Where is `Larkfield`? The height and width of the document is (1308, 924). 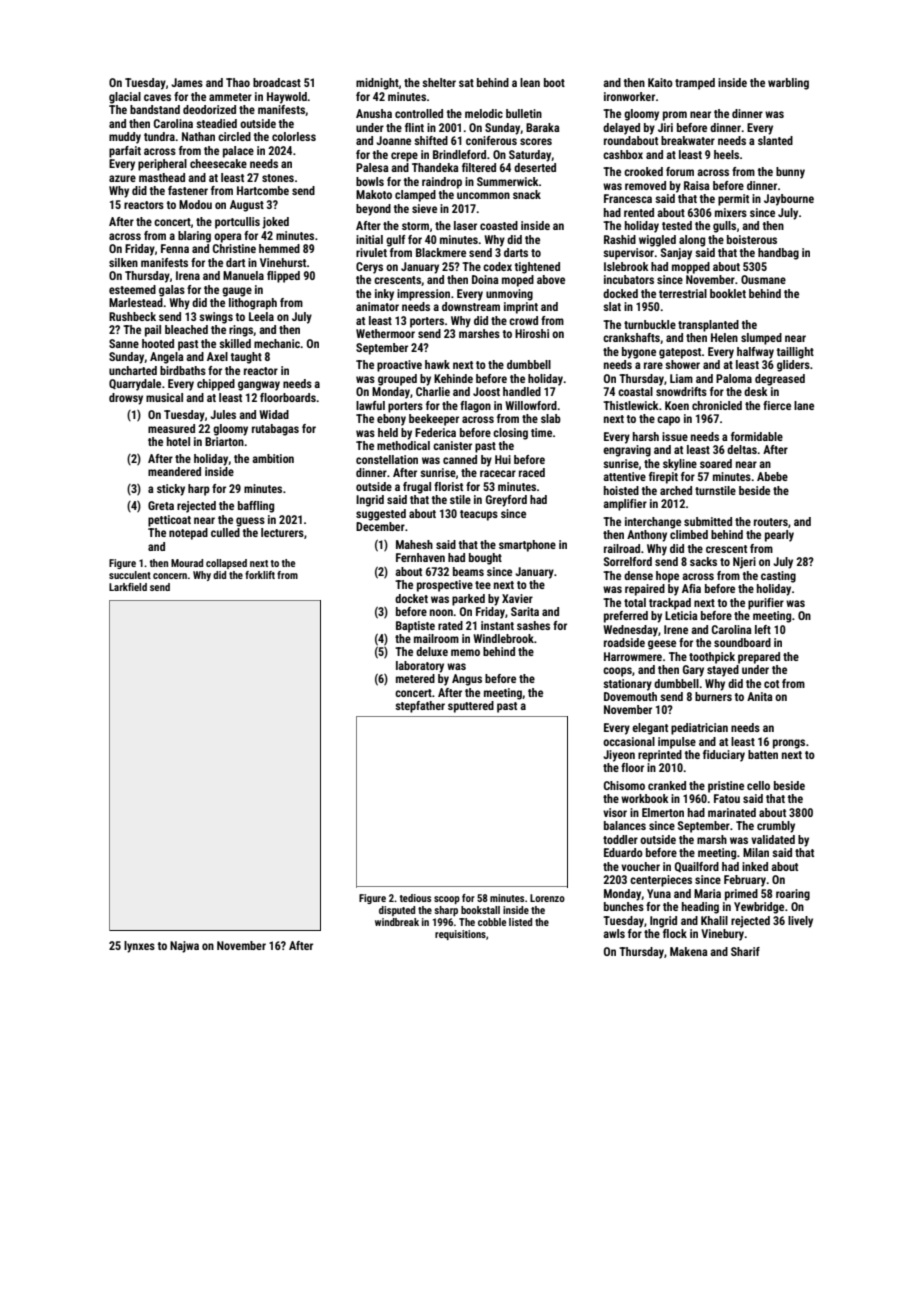
Larkfield is located at coordinates (128, 587).
